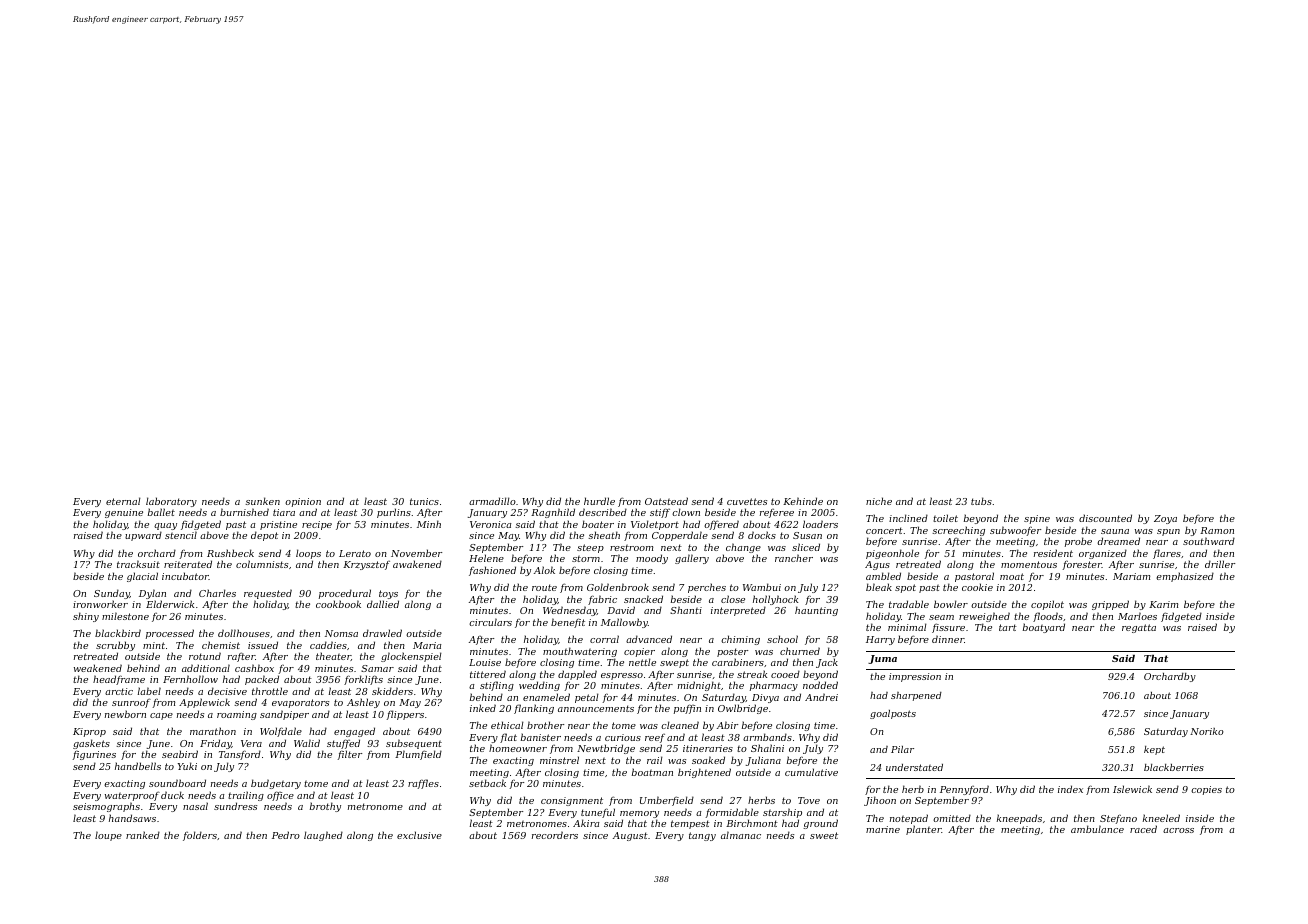 The width and height of the image is (1308, 924). What do you see at coordinates (200, 836) in the image?
I see `folders` at bounding box center [200, 836].
